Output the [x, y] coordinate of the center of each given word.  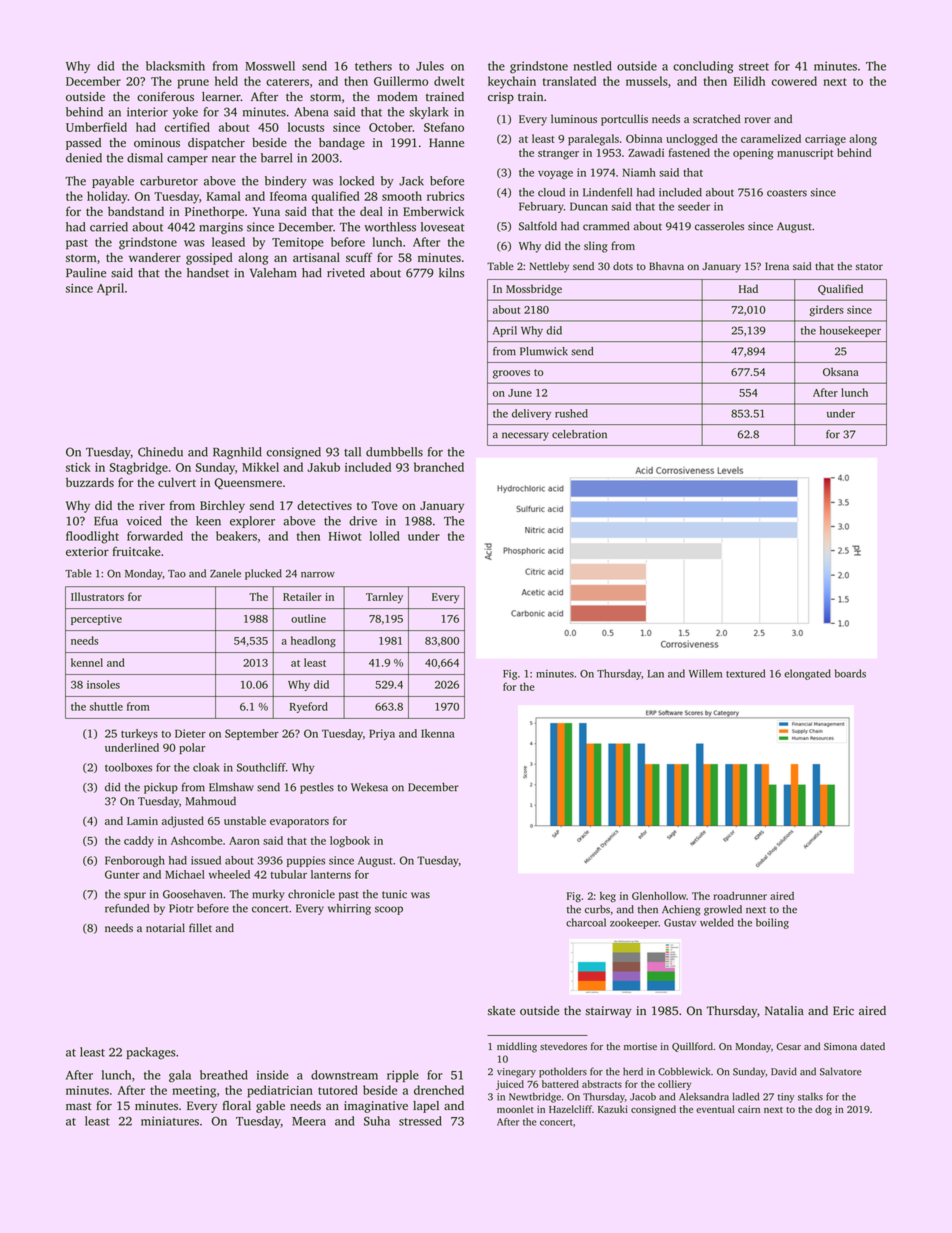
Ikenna [438, 733]
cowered [794, 81]
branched [439, 467]
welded [717, 922]
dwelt [449, 81]
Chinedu [160, 452]
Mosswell [270, 66]
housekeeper [850, 331]
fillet [200, 927]
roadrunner [740, 896]
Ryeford [309, 707]
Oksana [841, 371]
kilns [451, 273]
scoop [389, 910]
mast [78, 1106]
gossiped [209, 259]
